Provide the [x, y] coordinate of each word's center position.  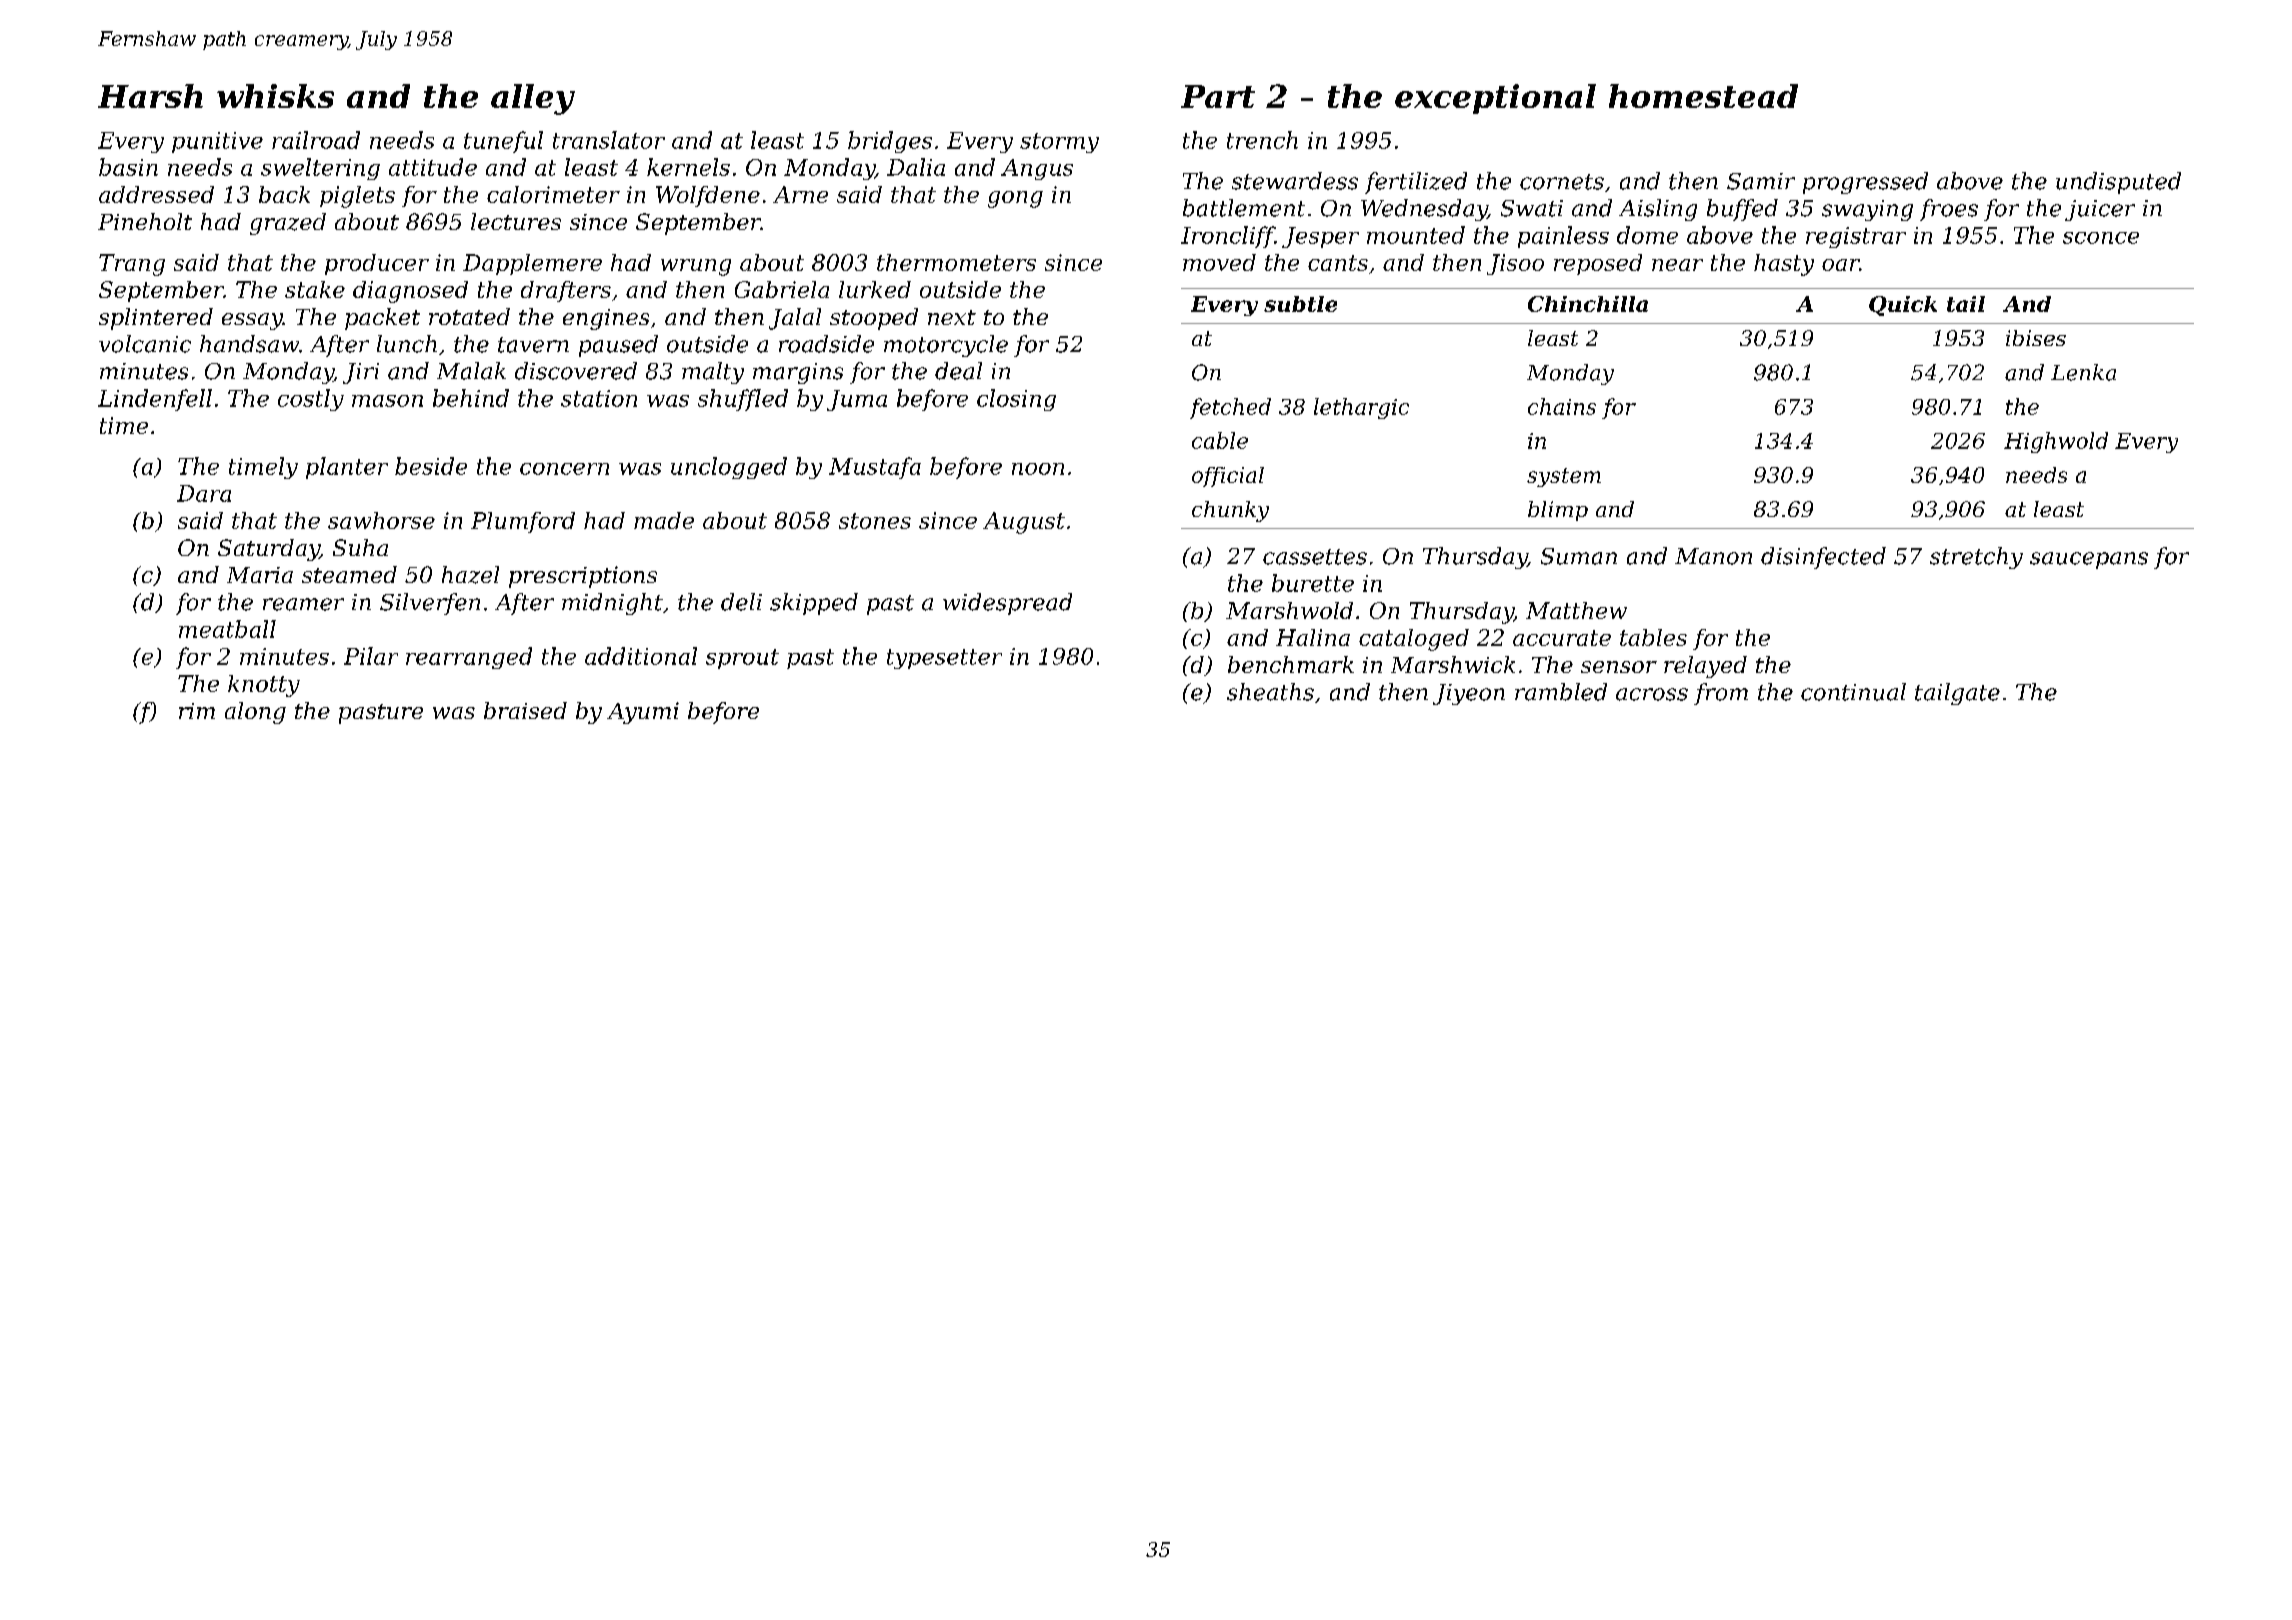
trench [1262, 140]
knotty [264, 686]
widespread [1007, 604]
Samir [1761, 181]
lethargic [1361, 408]
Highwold [2056, 442]
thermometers [956, 262]
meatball [227, 629]
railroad [316, 140]
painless [1563, 237]
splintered [156, 319]
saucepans [2089, 560]
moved [1219, 262]
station [599, 398]
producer [377, 264]
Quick [1903, 306]
